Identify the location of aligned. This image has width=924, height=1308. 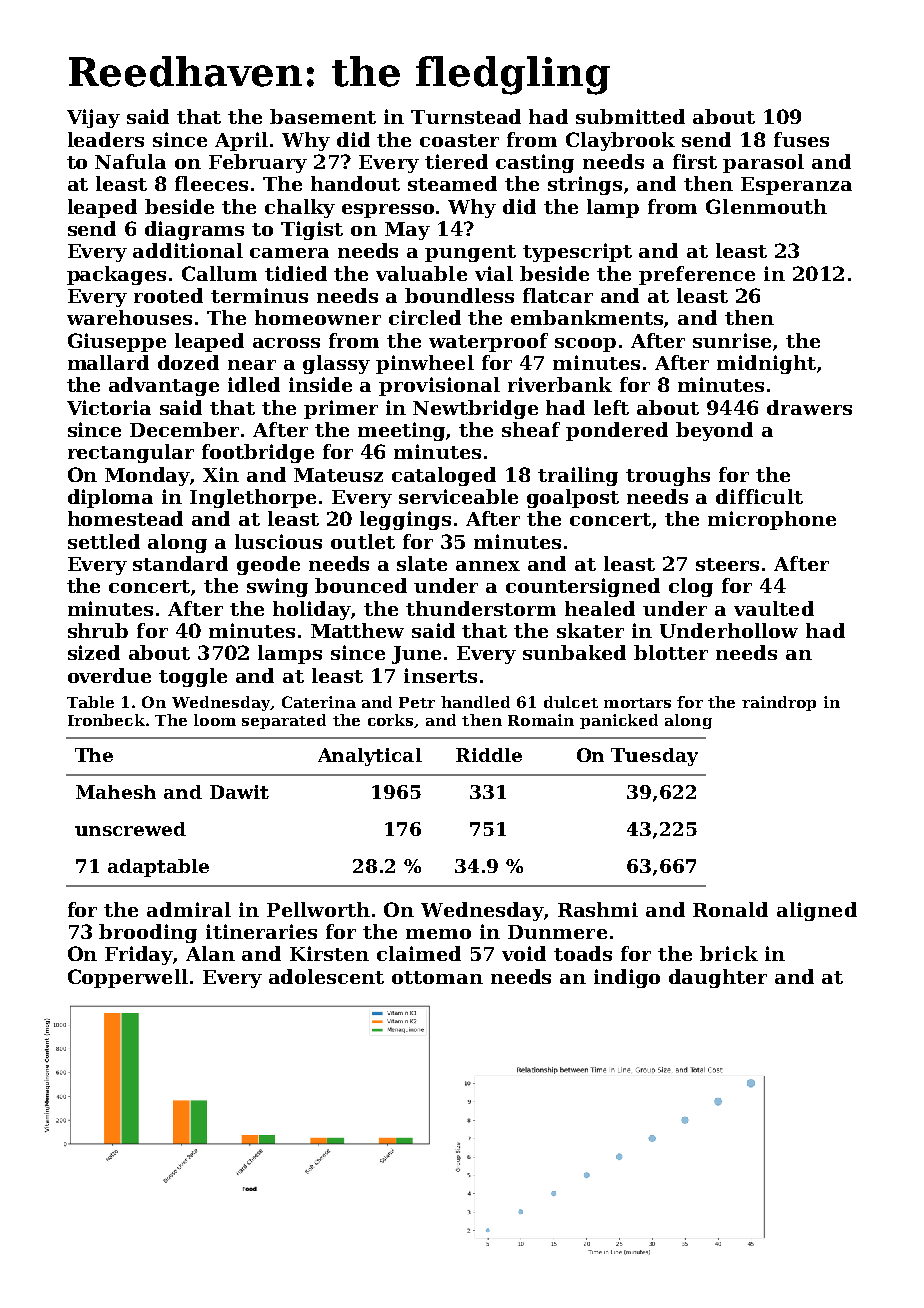
(817, 911).
